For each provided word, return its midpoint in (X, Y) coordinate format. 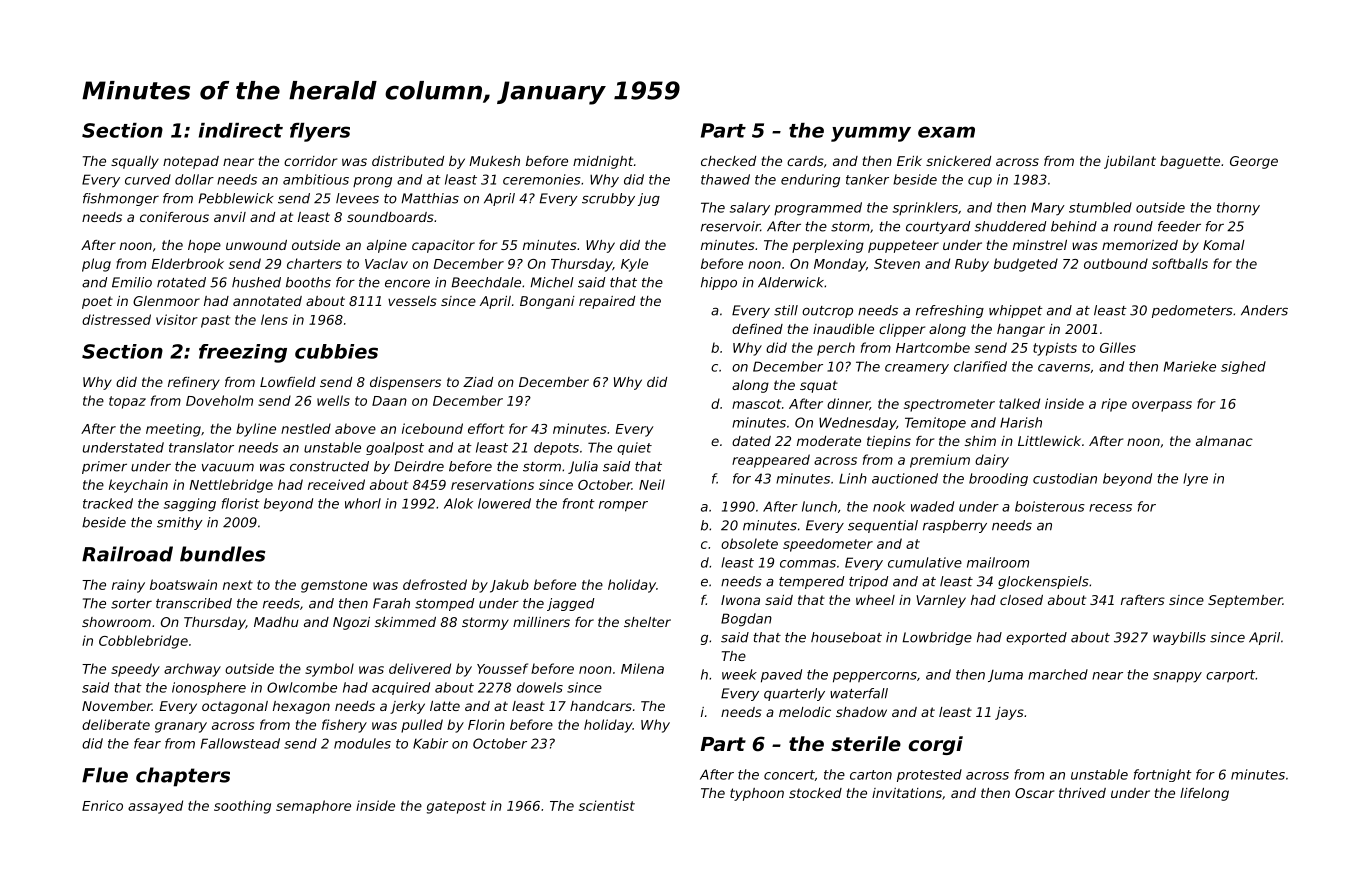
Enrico (102, 805)
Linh (853, 478)
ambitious (316, 179)
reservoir (730, 226)
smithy (180, 523)
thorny (1238, 209)
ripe (1114, 405)
